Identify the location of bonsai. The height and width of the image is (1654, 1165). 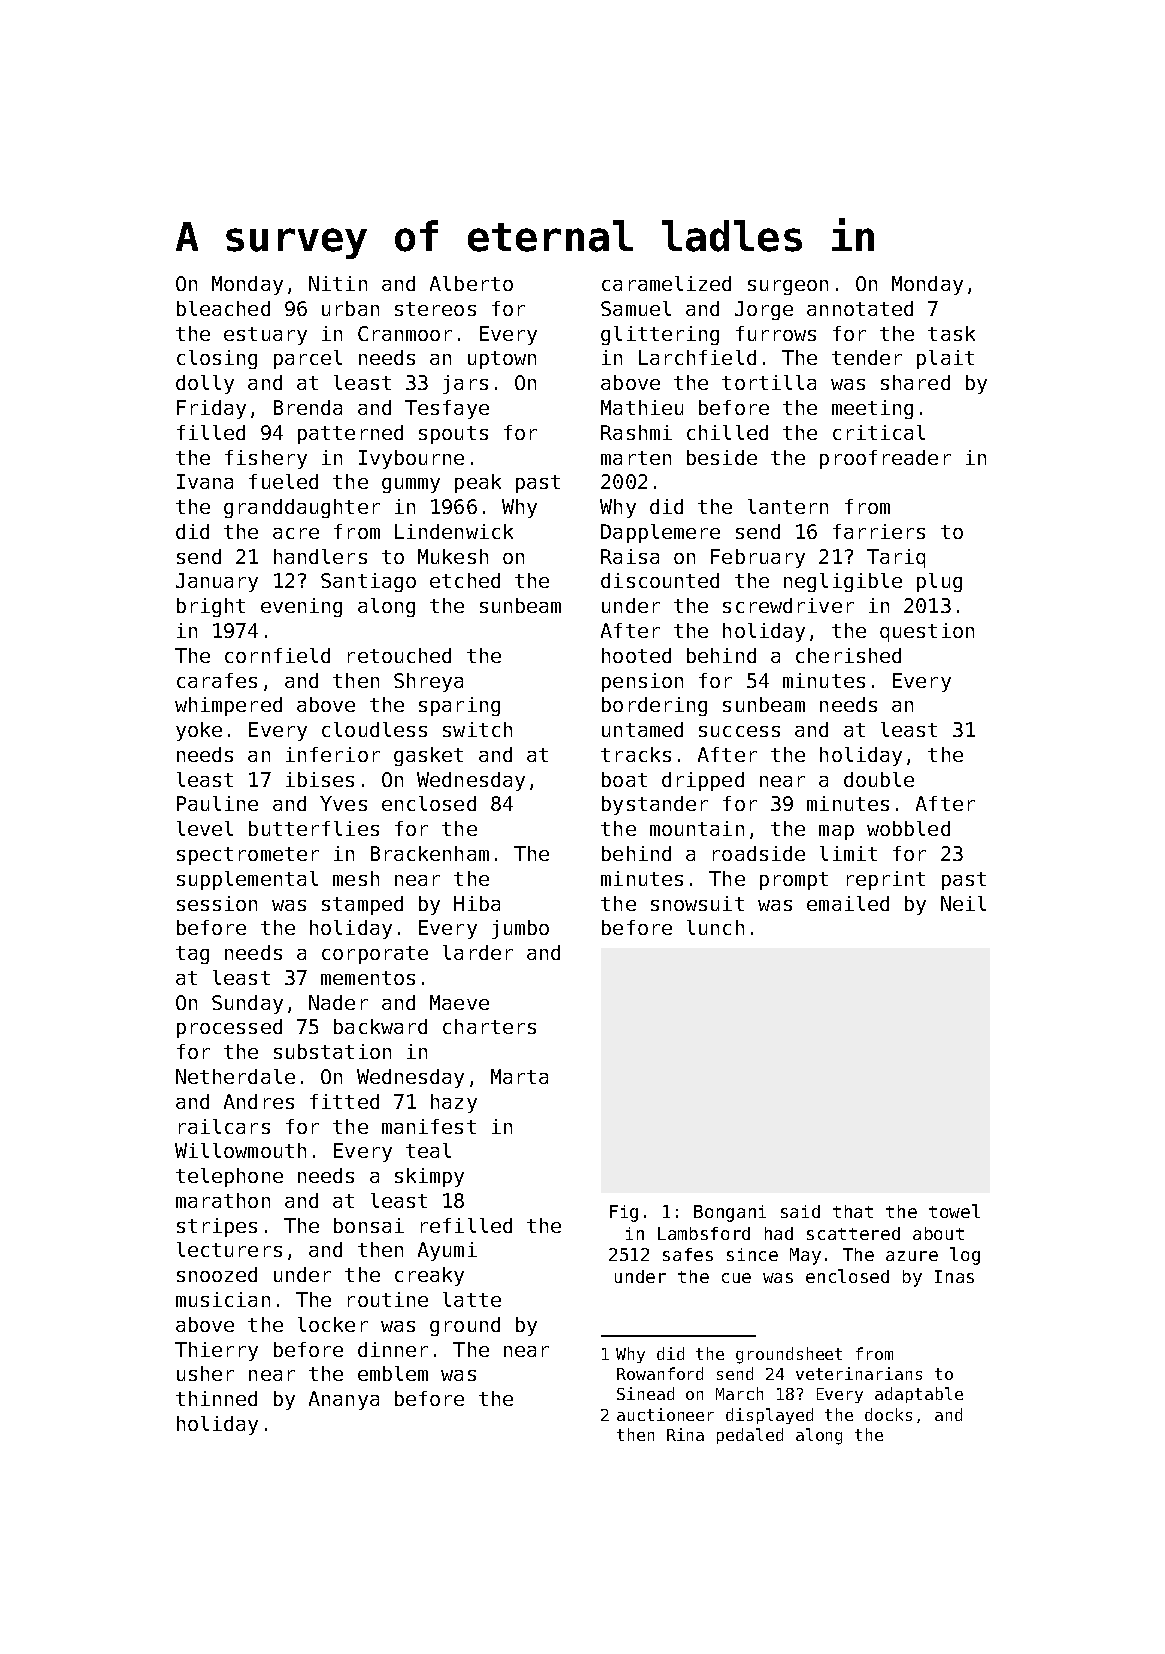
(369, 1225).
